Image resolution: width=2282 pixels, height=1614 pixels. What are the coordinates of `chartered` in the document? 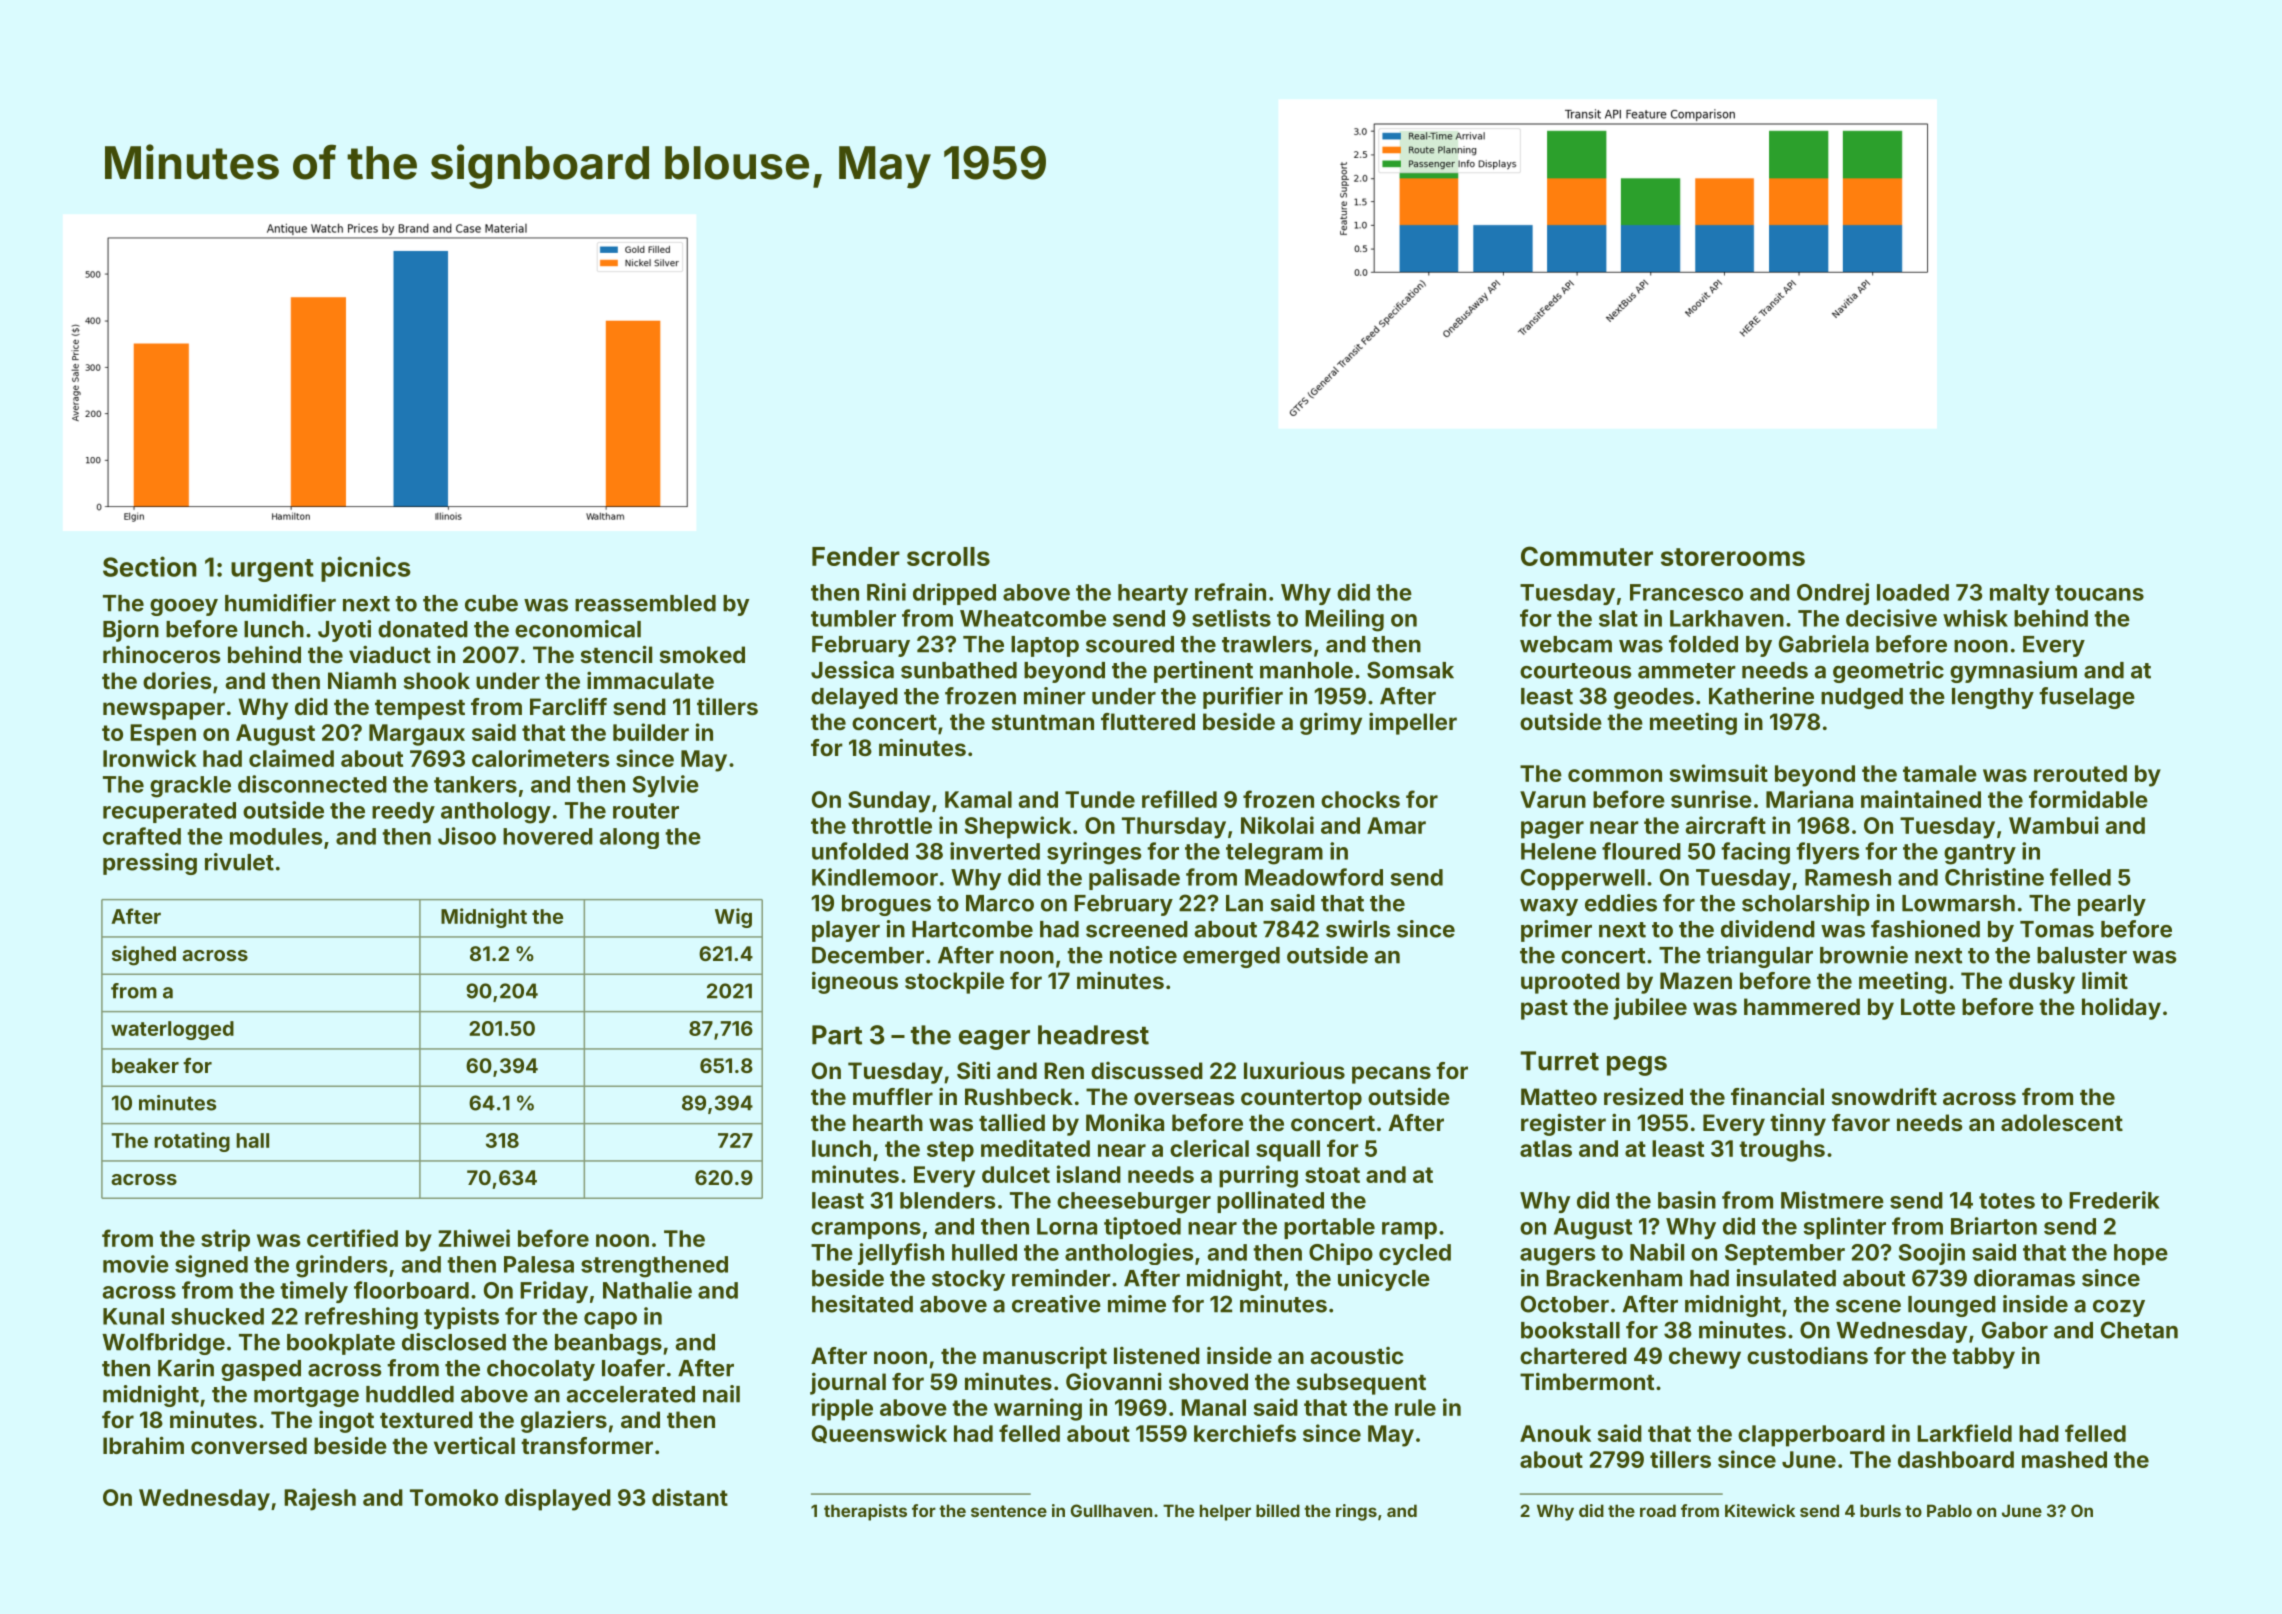 It's located at (1573, 1355).
